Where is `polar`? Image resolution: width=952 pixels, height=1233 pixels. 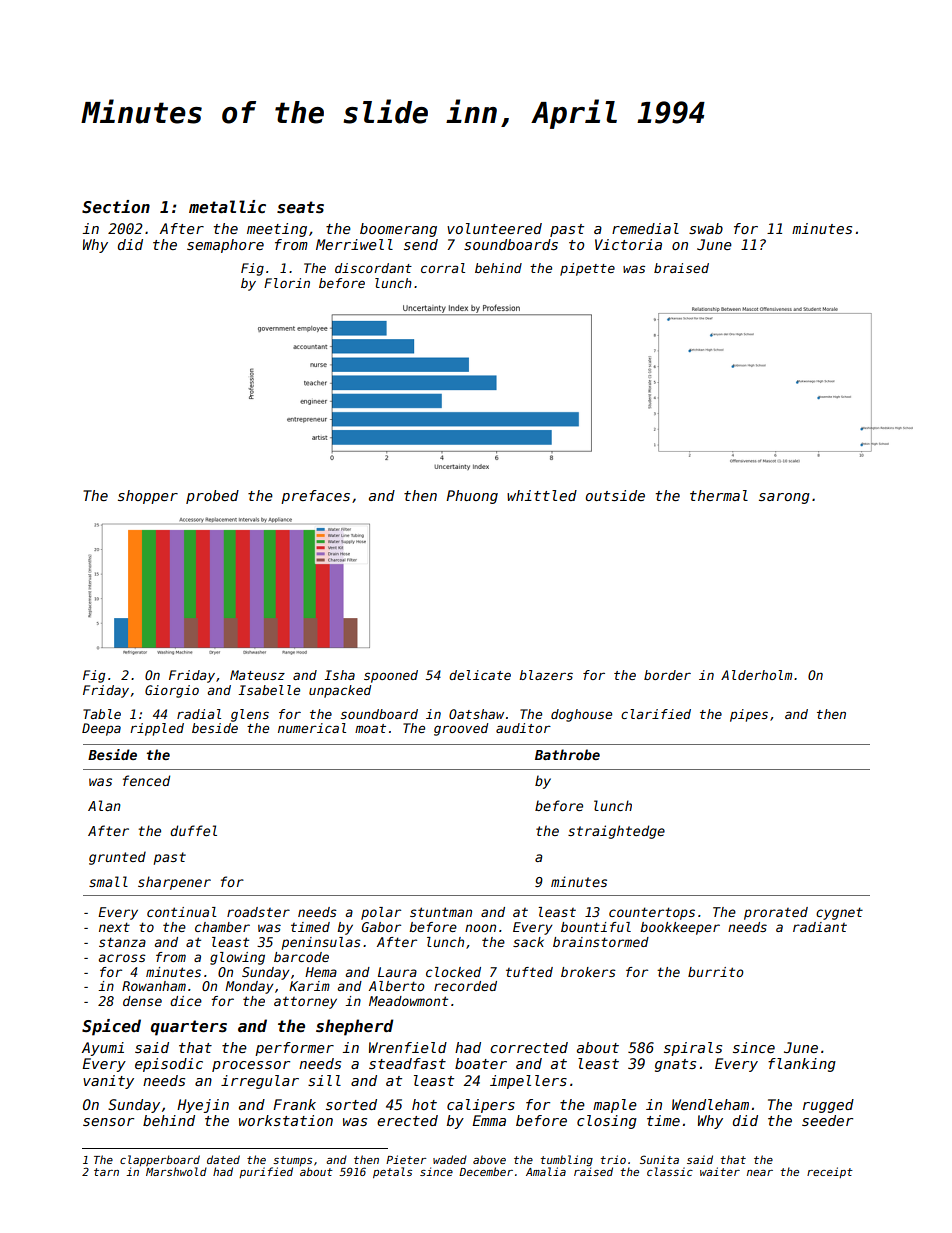 polar is located at coordinates (381, 913).
